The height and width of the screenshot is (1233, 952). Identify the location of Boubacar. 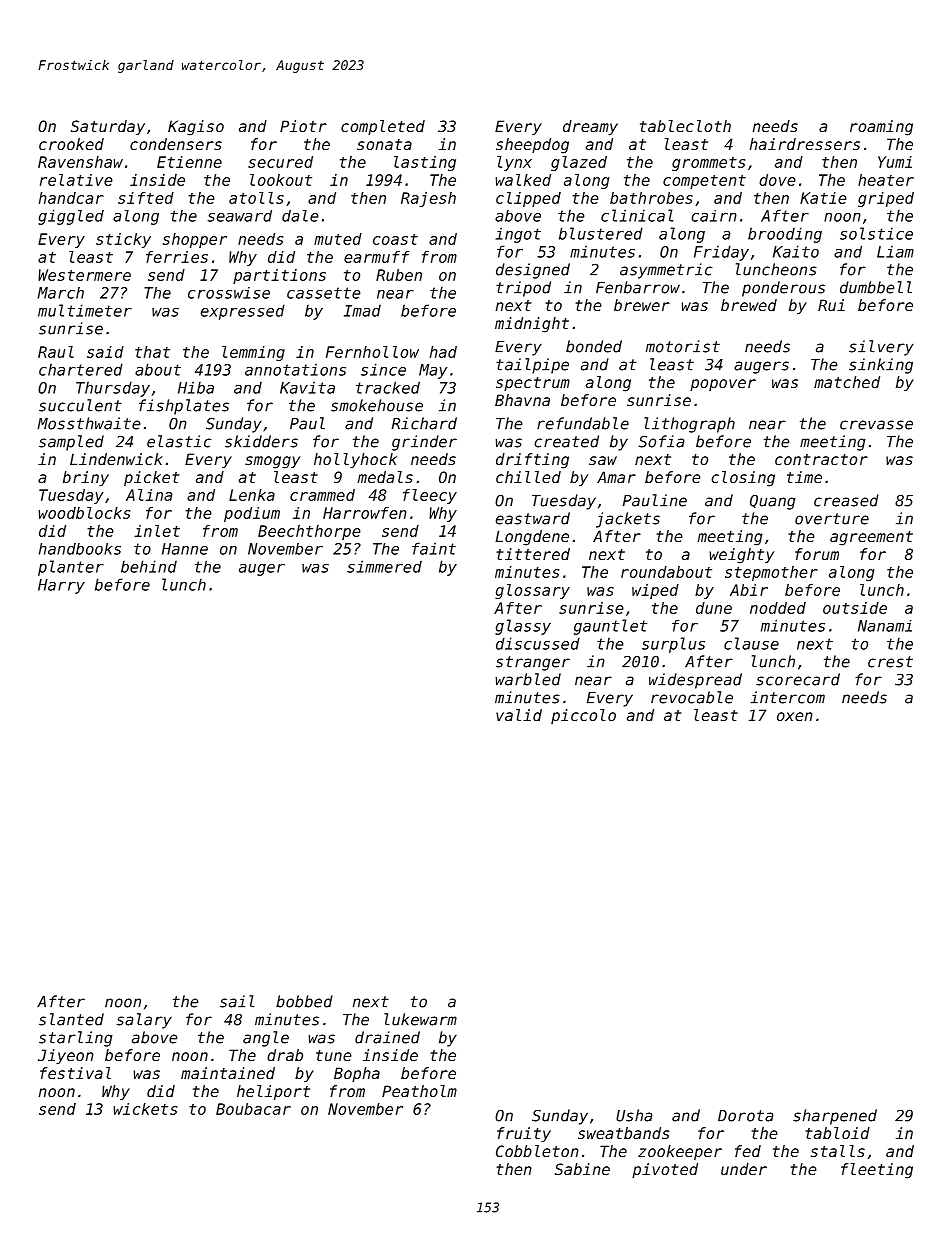
(253, 1109).
